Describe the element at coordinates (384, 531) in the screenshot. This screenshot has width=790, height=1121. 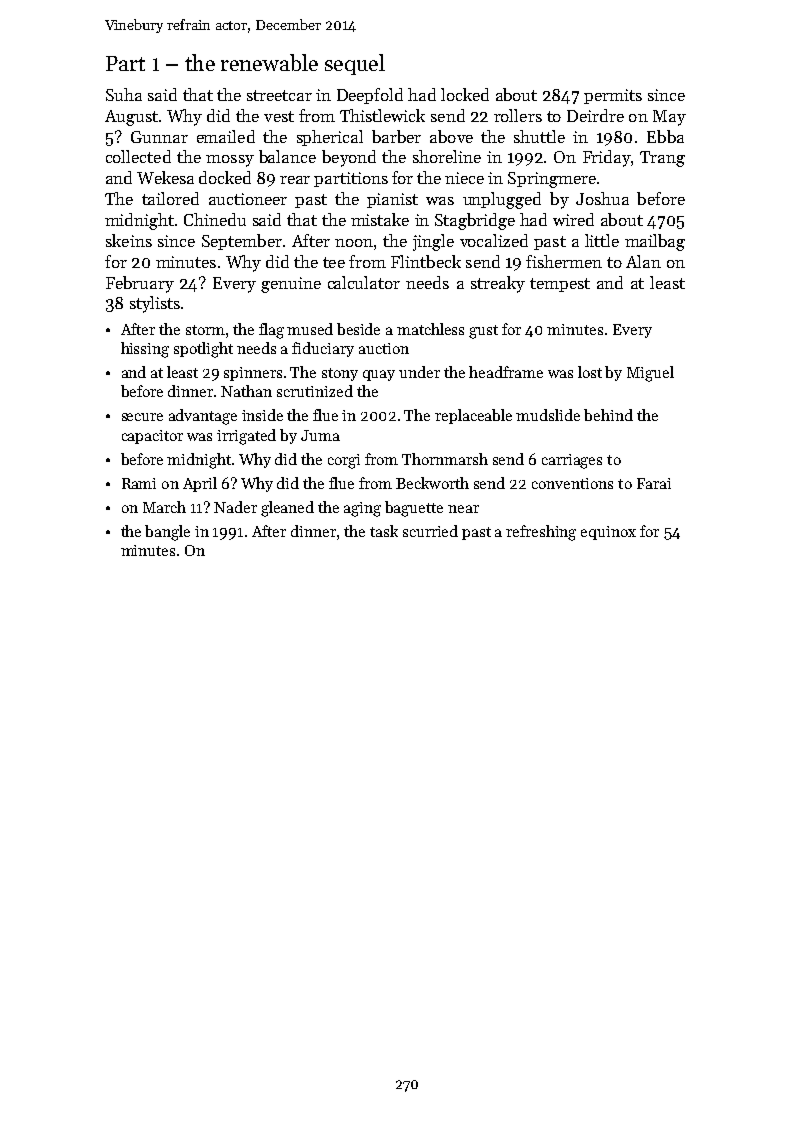
I see `task` at that location.
